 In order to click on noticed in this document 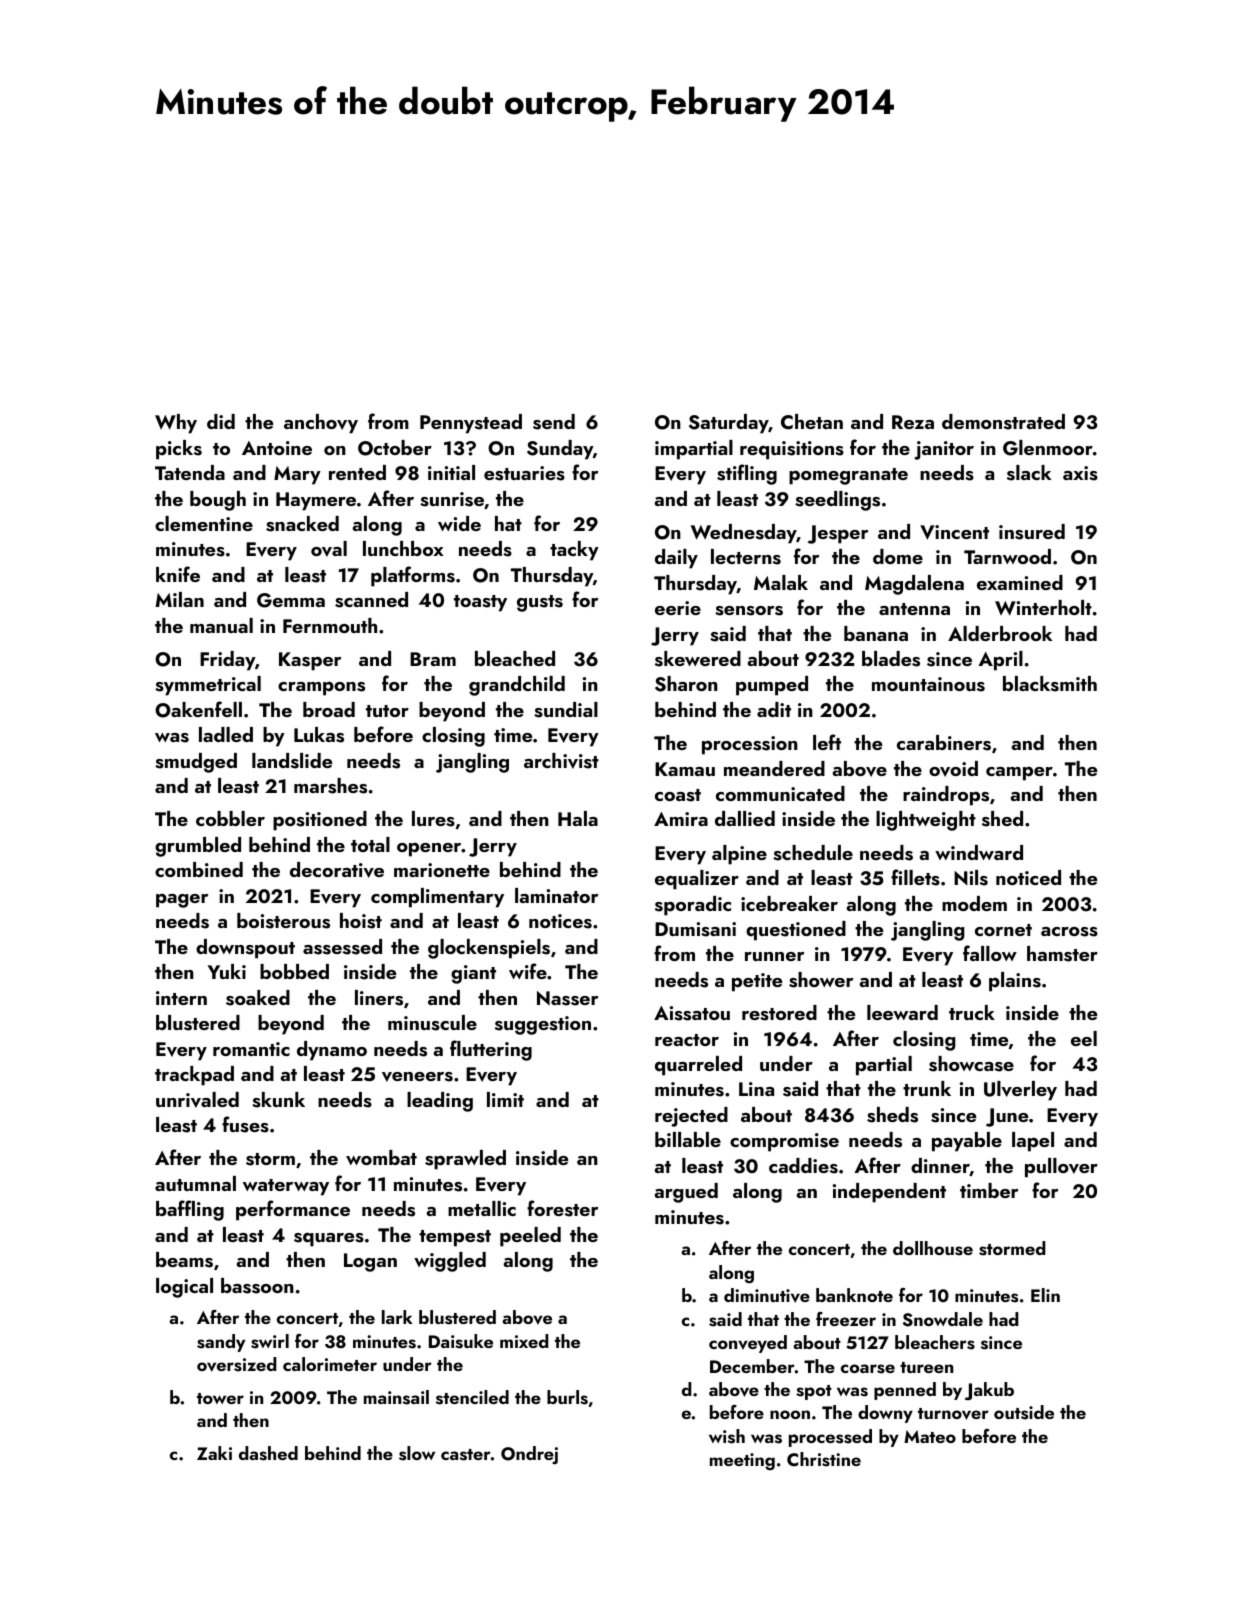, I will do `click(1028, 877)`.
